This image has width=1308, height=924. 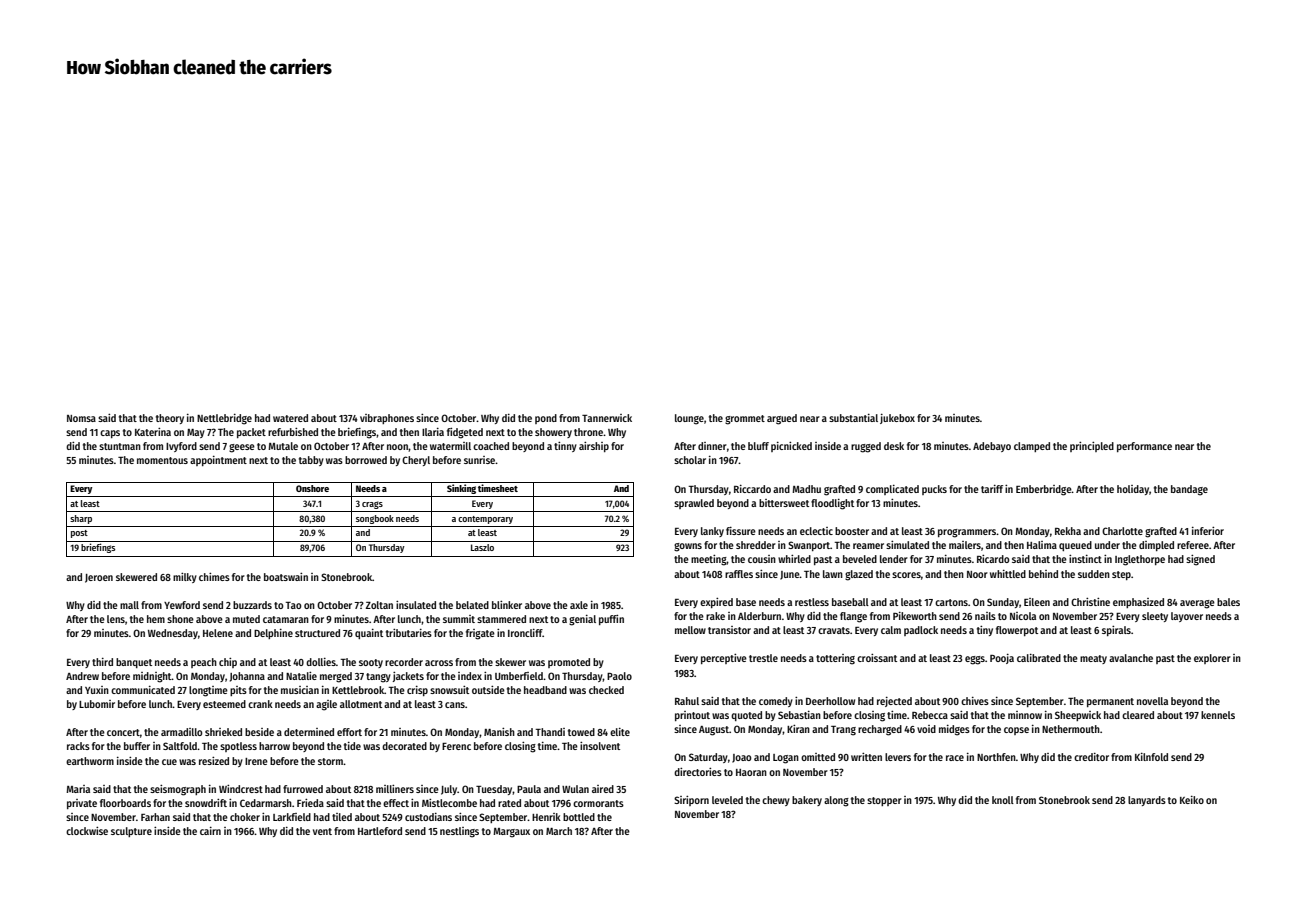 What do you see at coordinates (996, 757) in the image?
I see `Northfen` at bounding box center [996, 757].
